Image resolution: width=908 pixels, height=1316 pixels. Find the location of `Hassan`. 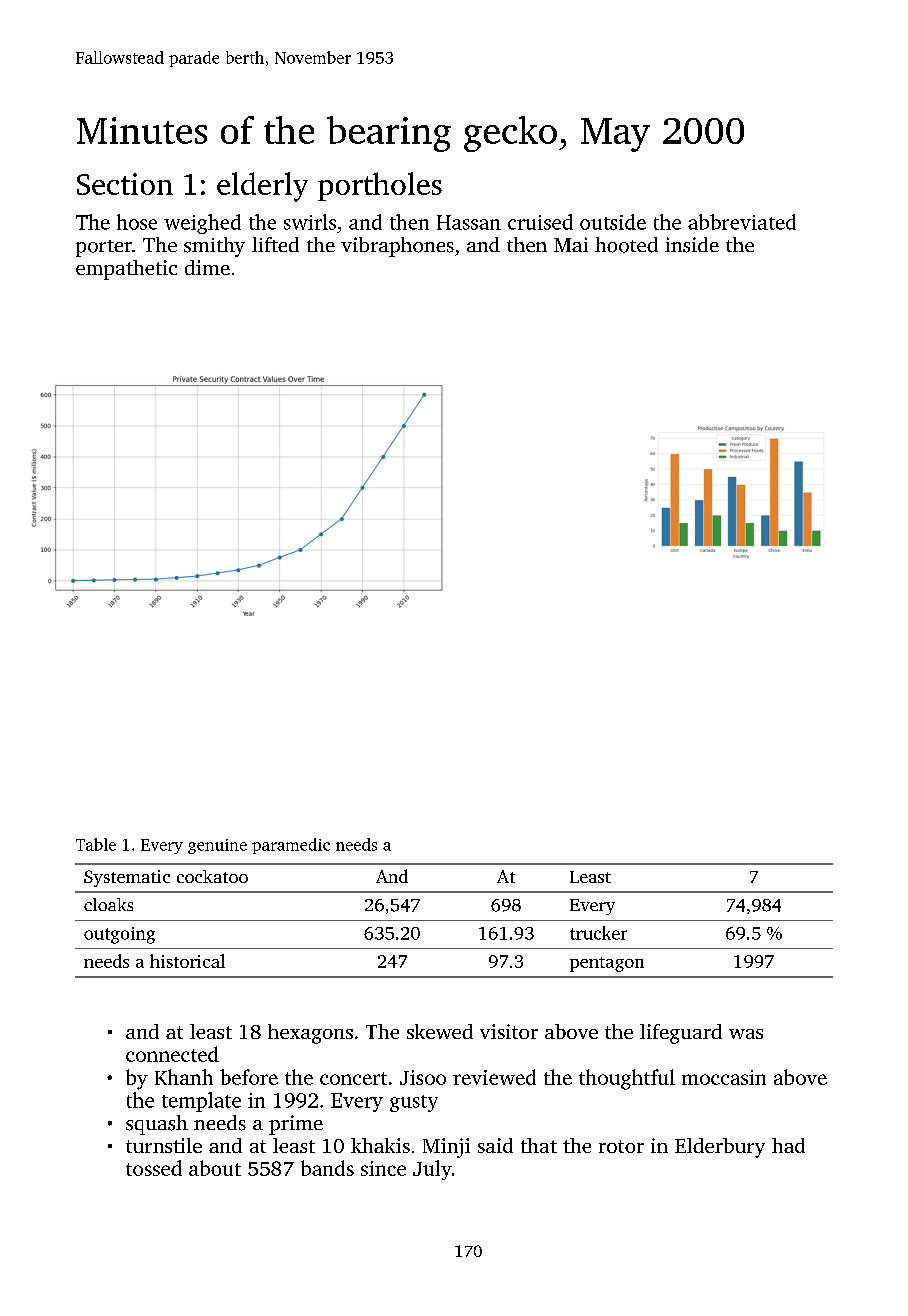

Hassan is located at coordinates (469, 222).
